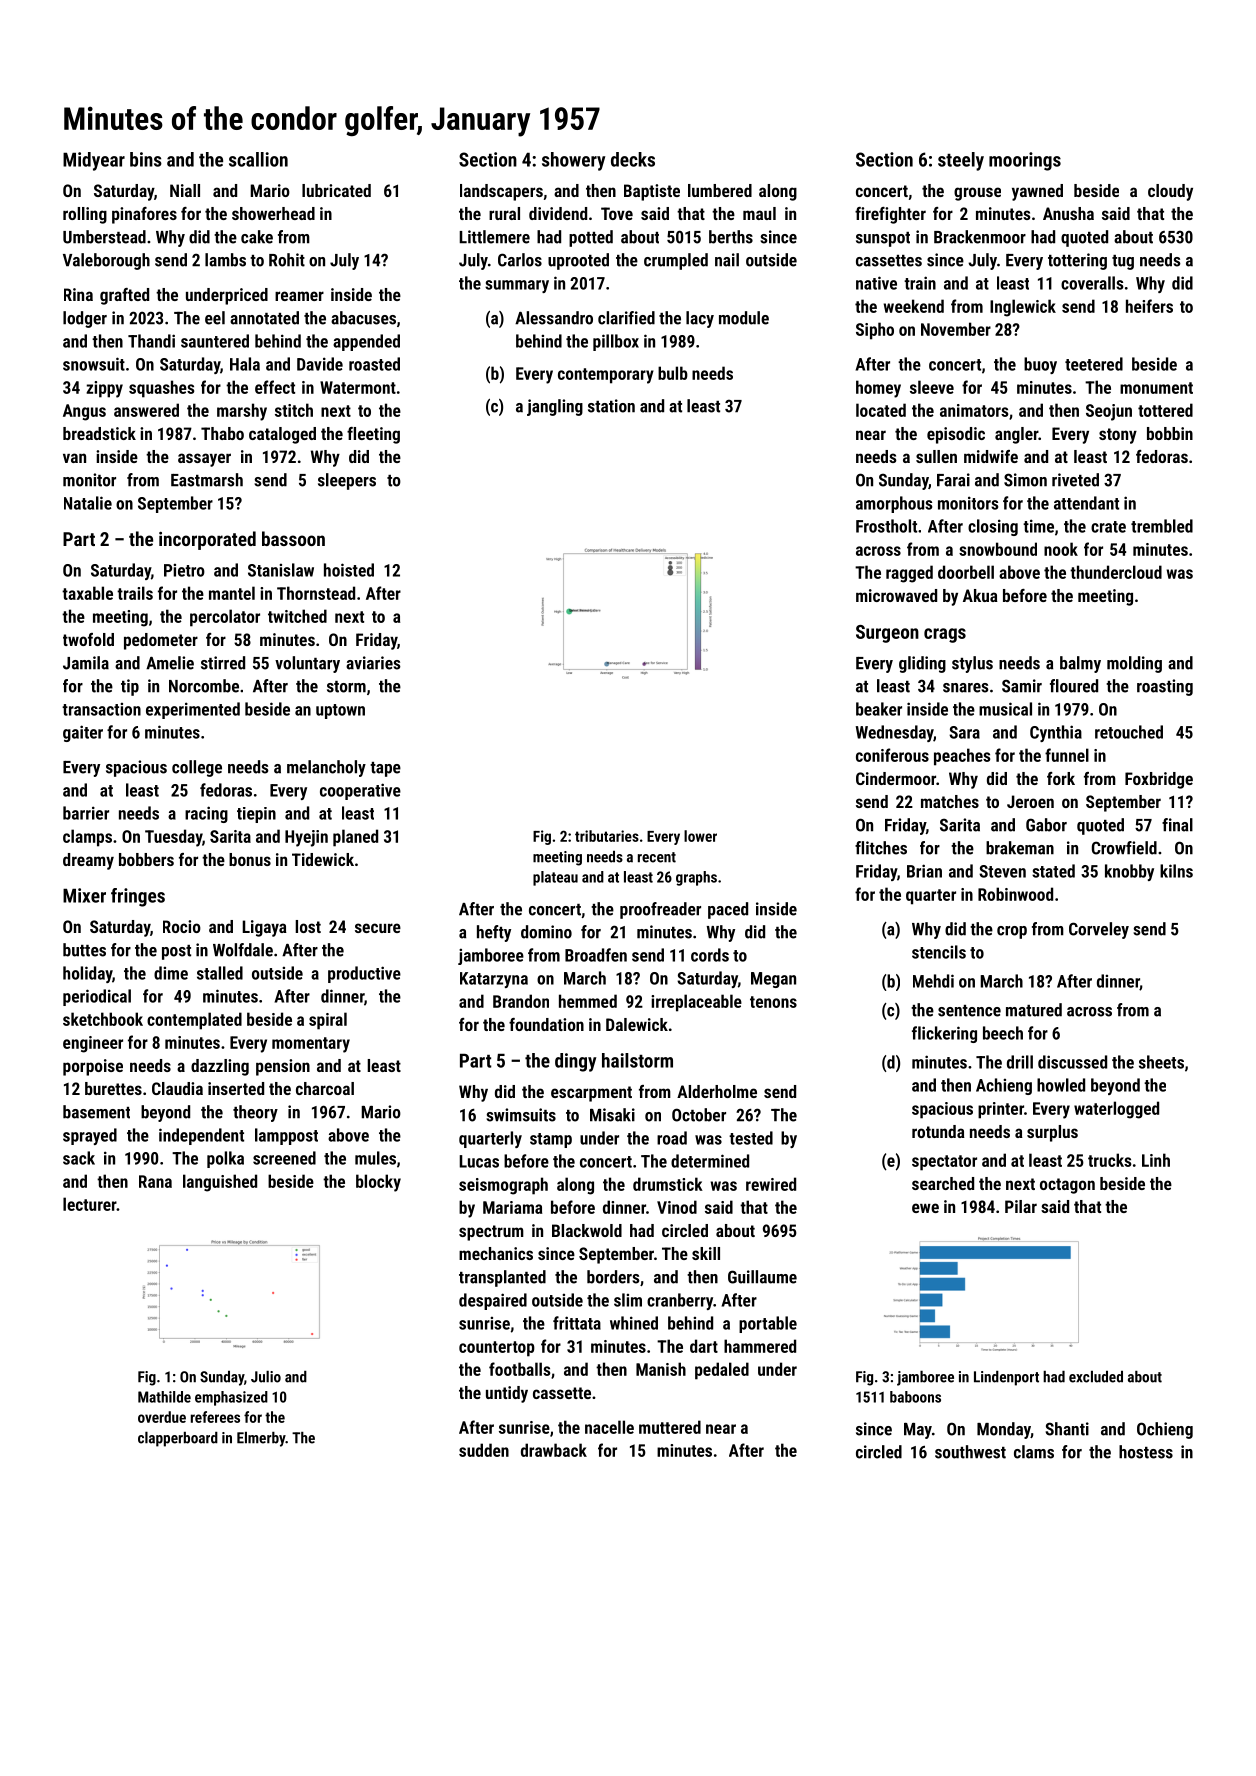 The height and width of the screenshot is (1776, 1256). Describe the element at coordinates (577, 1323) in the screenshot. I see `frittata` at that location.
